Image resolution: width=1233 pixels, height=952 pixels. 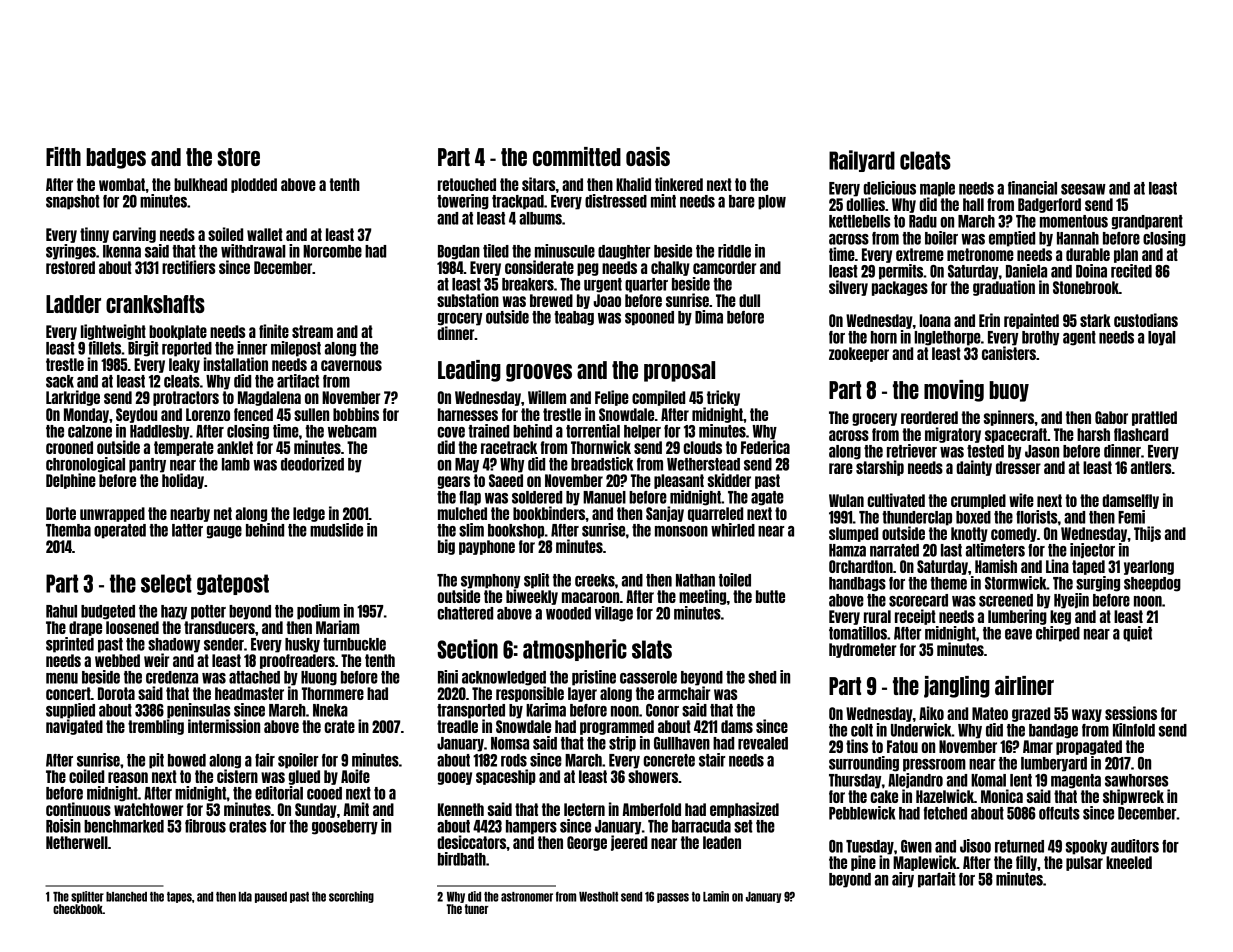 I want to click on spacecraft, so click(x=1016, y=435).
